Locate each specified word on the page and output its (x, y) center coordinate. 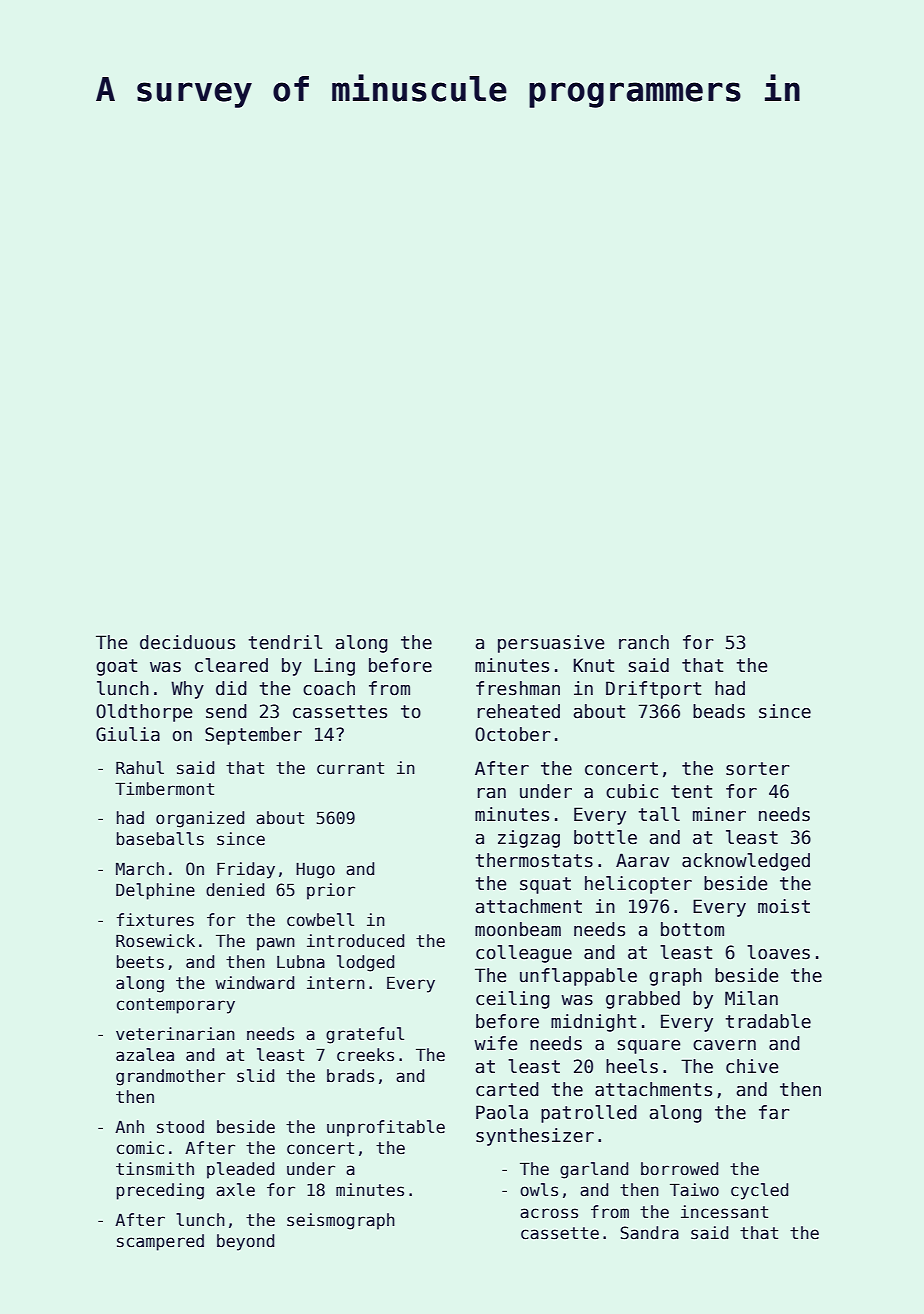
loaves (778, 952)
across (549, 1213)
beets (140, 962)
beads (719, 711)
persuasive (551, 644)
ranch (644, 642)
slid (255, 1076)
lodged (365, 963)
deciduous (187, 642)
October (513, 734)
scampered (160, 1242)
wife (495, 1043)
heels (632, 1066)
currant (350, 768)
